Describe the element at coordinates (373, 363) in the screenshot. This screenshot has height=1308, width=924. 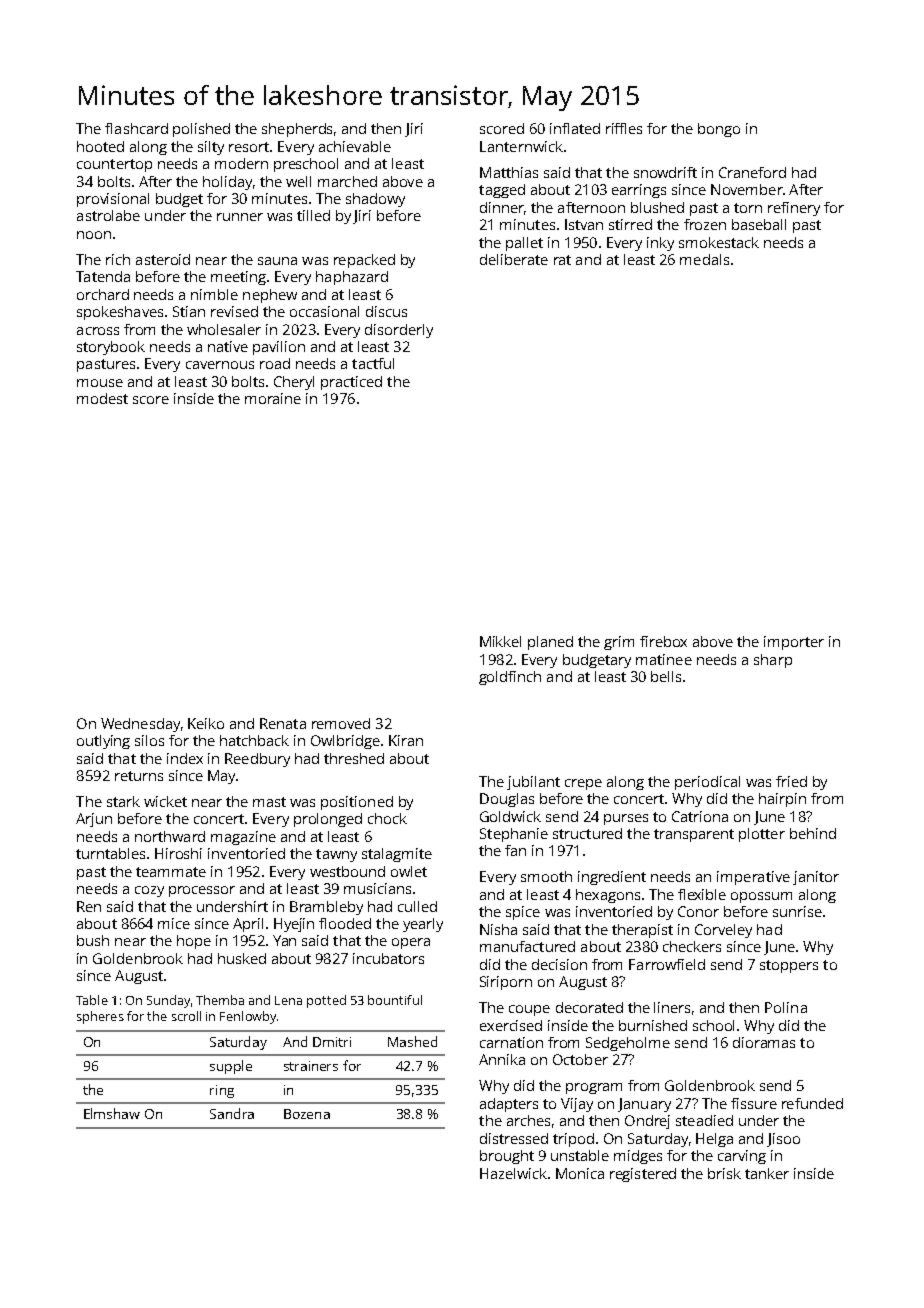
I see `tactful` at that location.
